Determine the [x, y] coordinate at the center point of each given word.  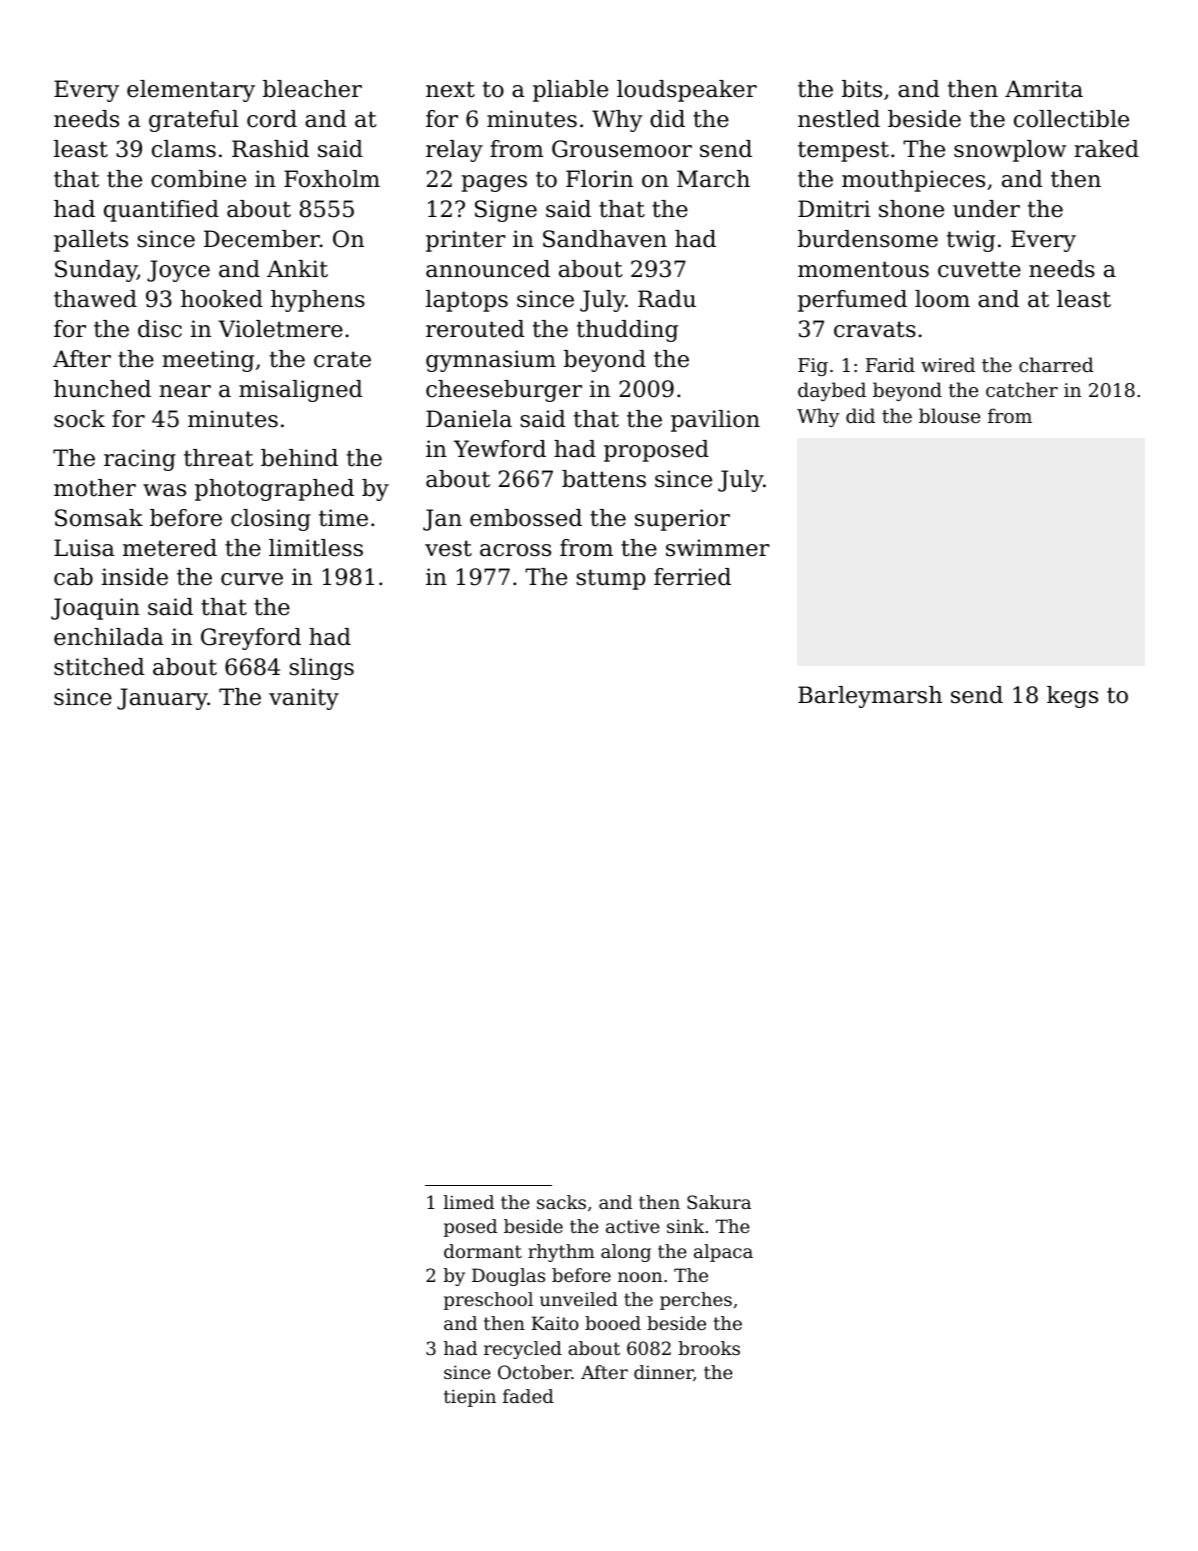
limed [469, 1202]
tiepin [470, 1398]
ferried [692, 577]
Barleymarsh [870, 697]
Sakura [719, 1202]
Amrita [1044, 89]
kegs [1072, 697]
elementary [191, 91]
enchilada [109, 637]
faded [528, 1396]
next [450, 89]
